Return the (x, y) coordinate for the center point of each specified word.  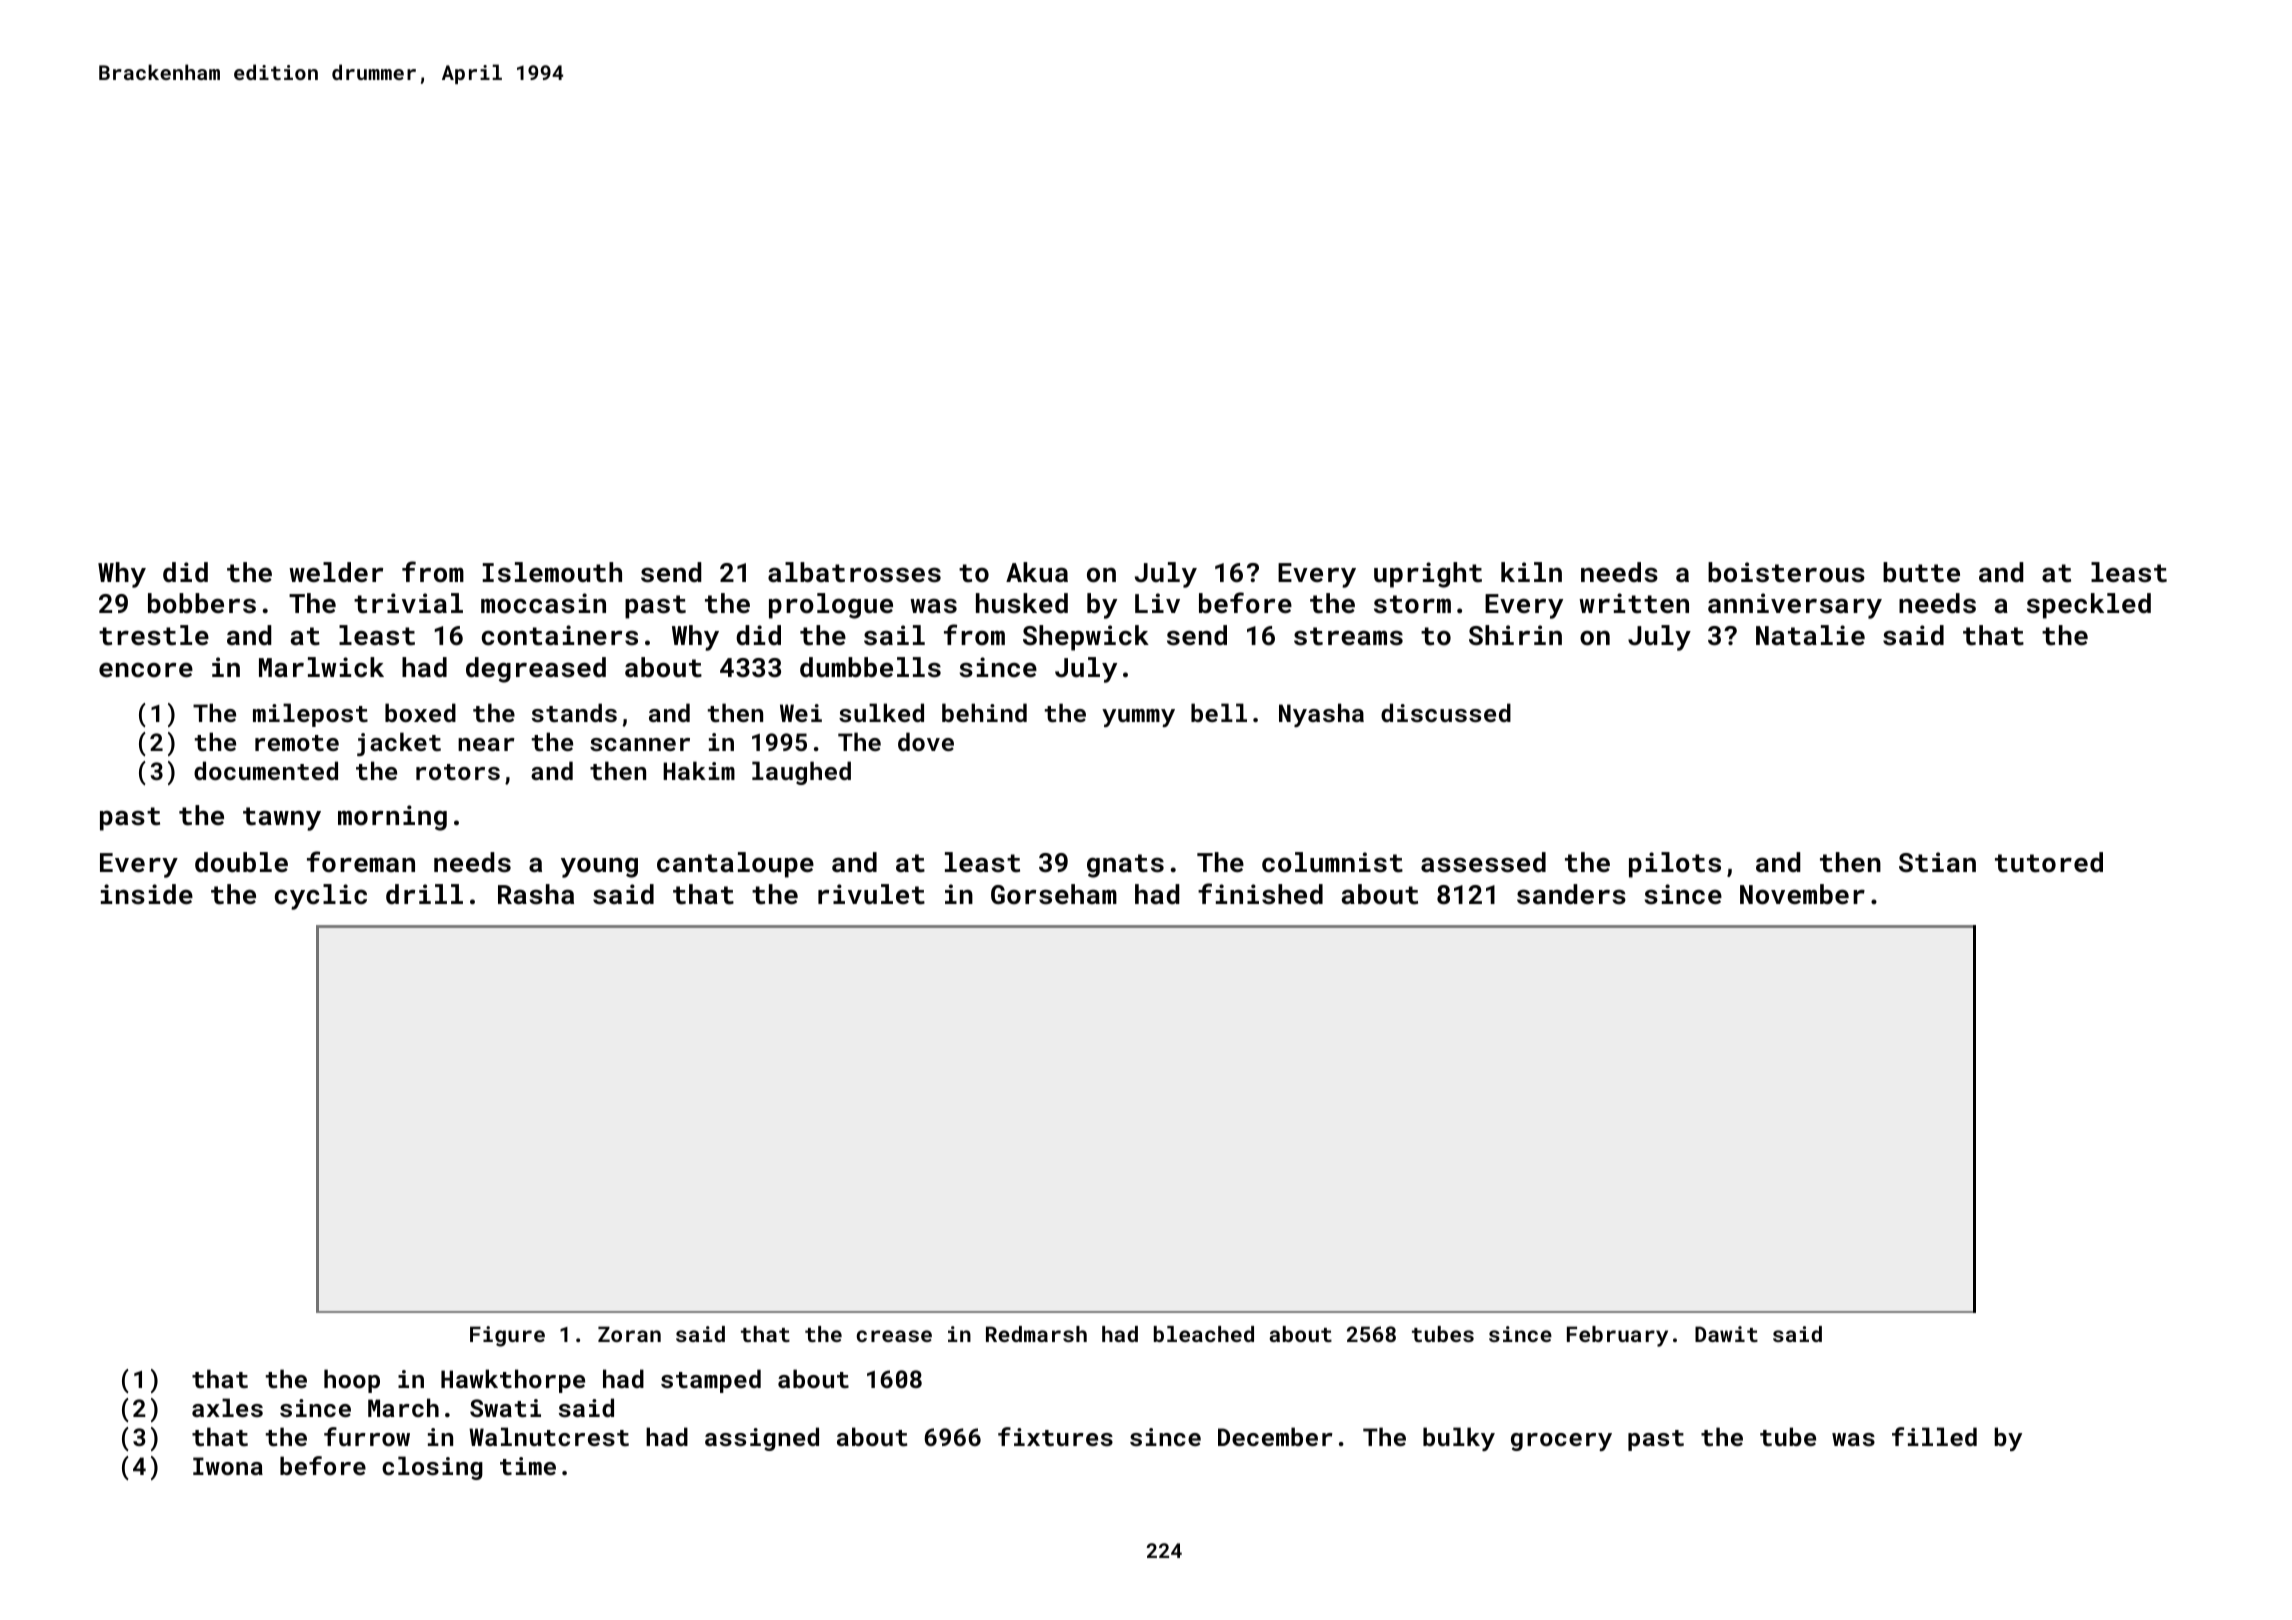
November (1802, 894)
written (1634, 603)
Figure (507, 1336)
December (1275, 1436)
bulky (1459, 1439)
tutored (2049, 862)
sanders (1571, 894)
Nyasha (1321, 715)
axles (227, 1407)
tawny (282, 819)
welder (336, 572)
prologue (831, 606)
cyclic (321, 897)
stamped (711, 1381)
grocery (1561, 1442)
